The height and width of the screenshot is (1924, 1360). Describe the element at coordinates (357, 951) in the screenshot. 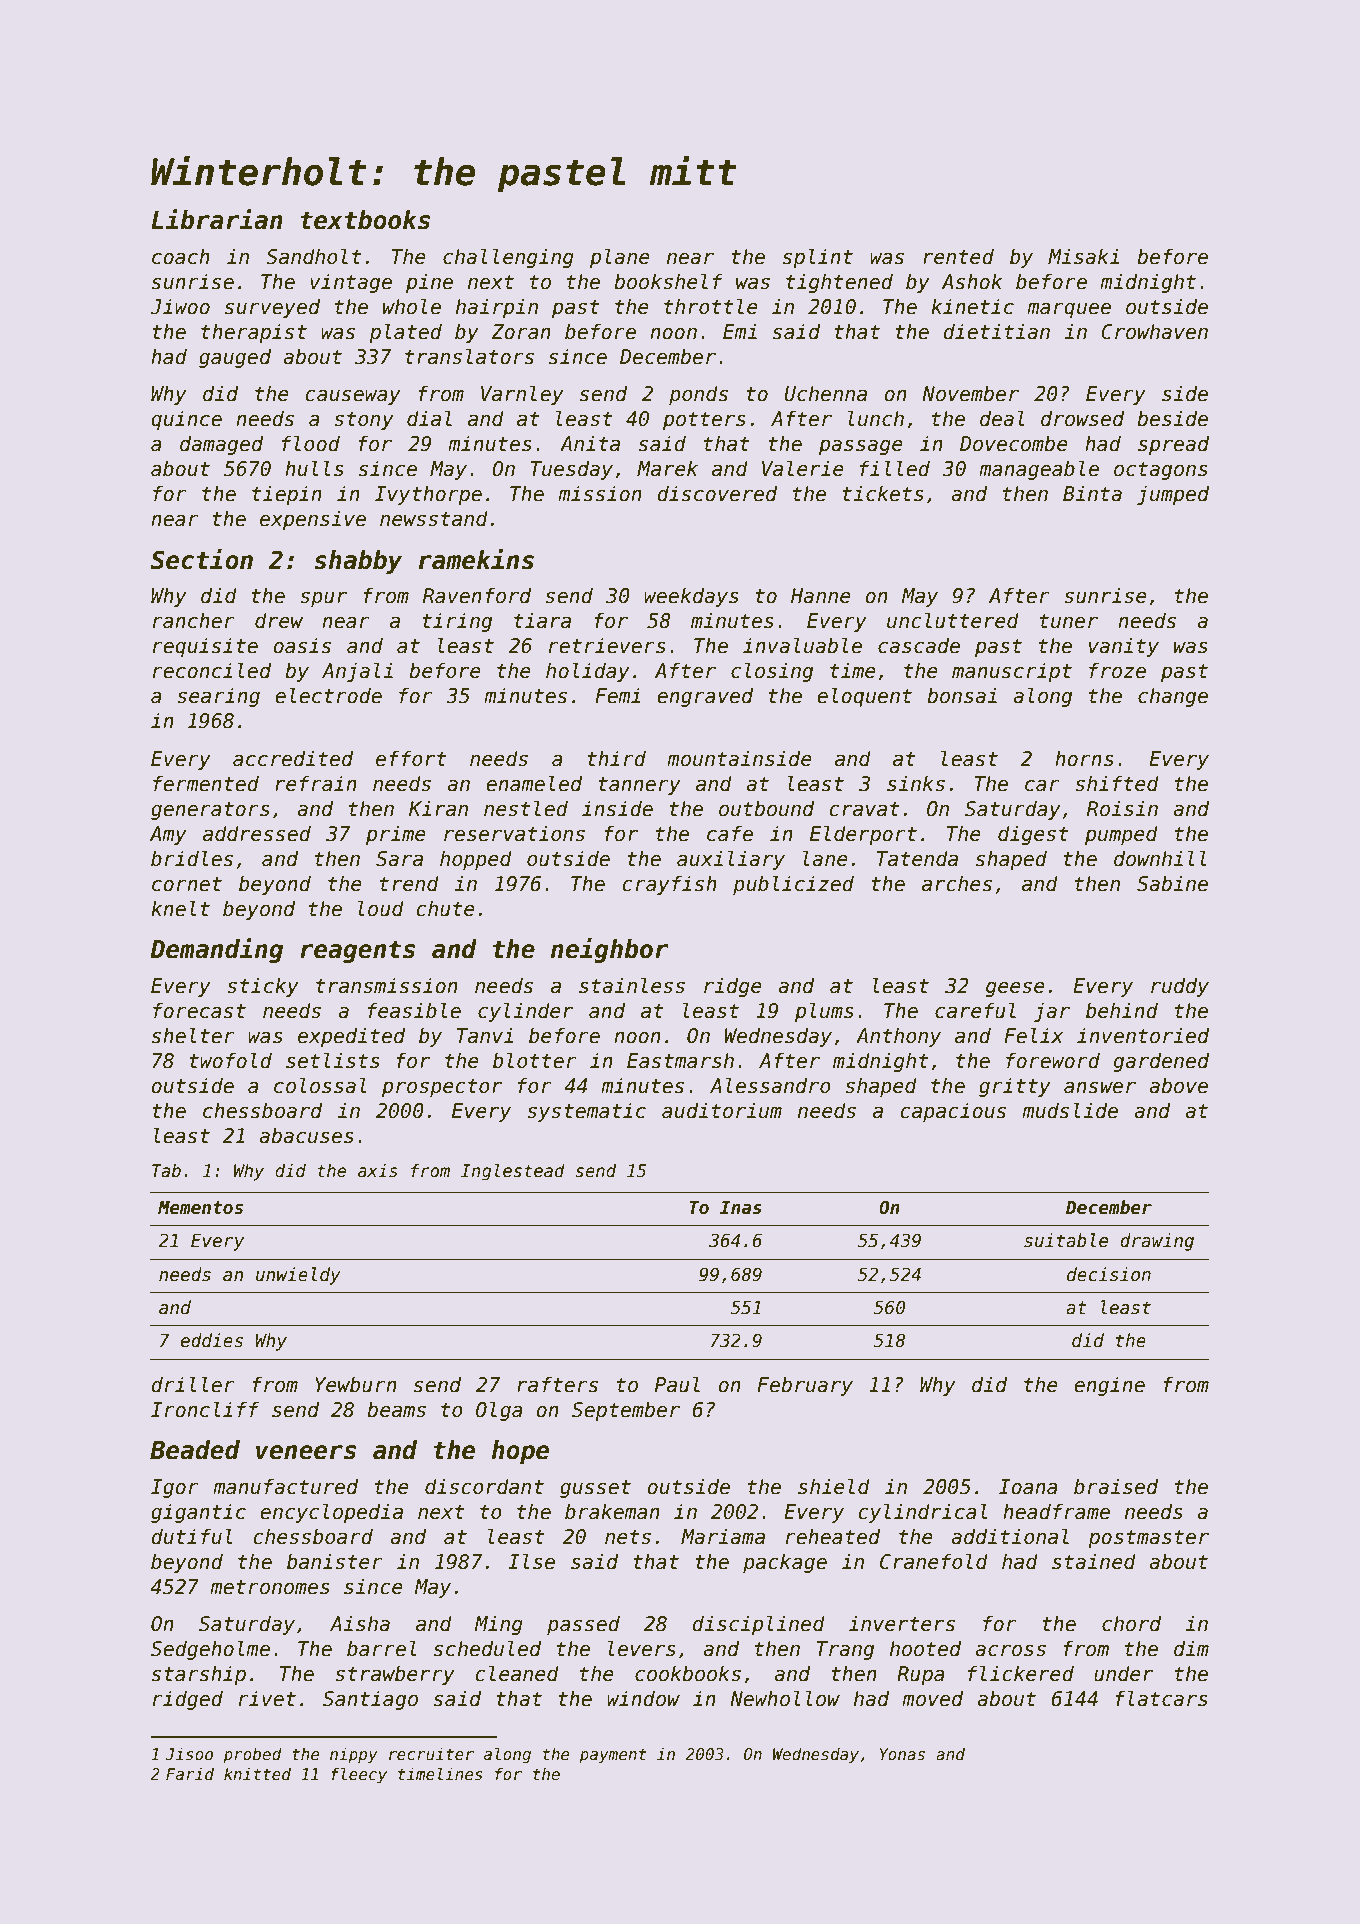

I see `reagents` at that location.
